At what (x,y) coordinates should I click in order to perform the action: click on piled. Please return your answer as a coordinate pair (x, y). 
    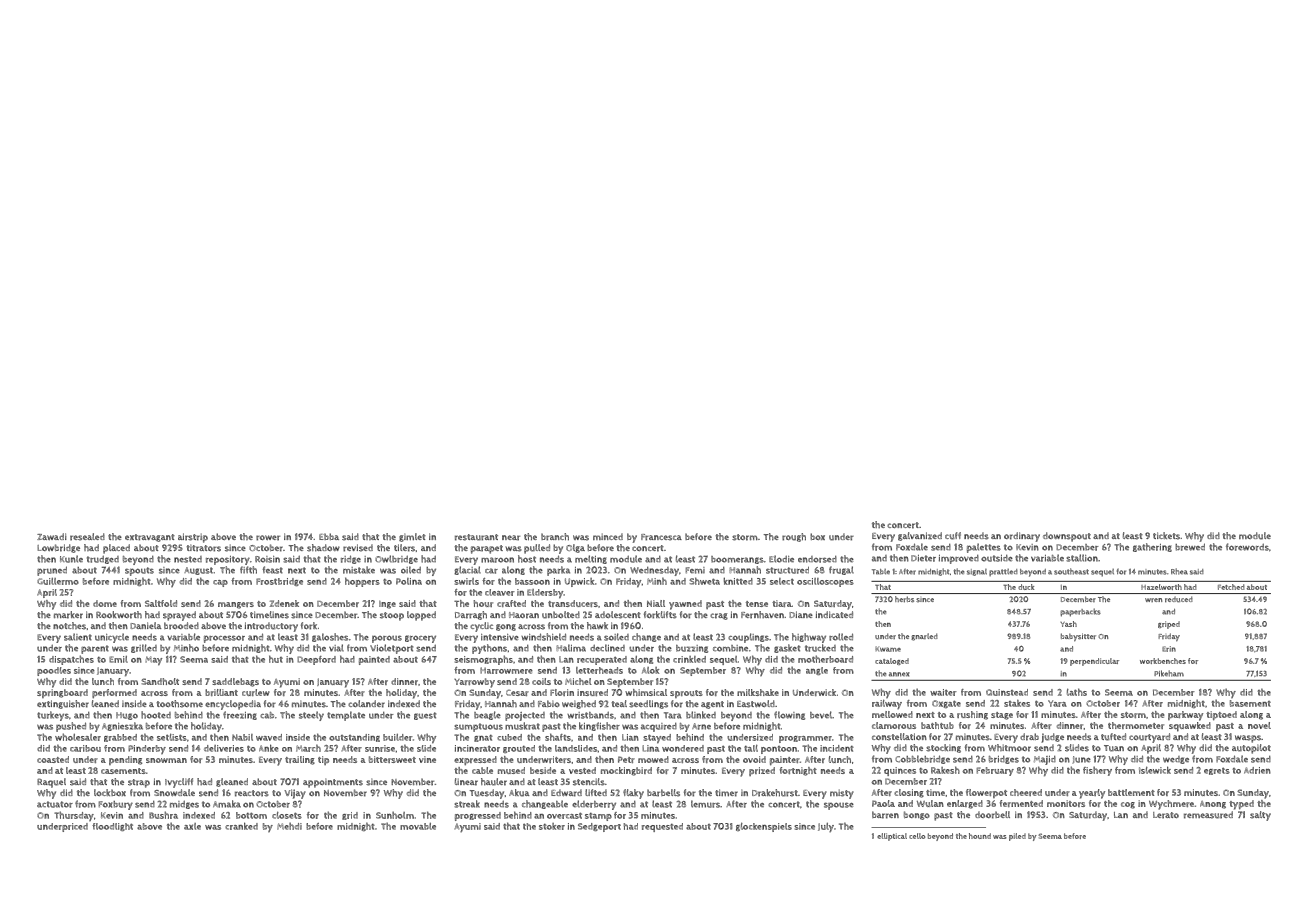
    Looking at the image, I should click on (1017, 837).
